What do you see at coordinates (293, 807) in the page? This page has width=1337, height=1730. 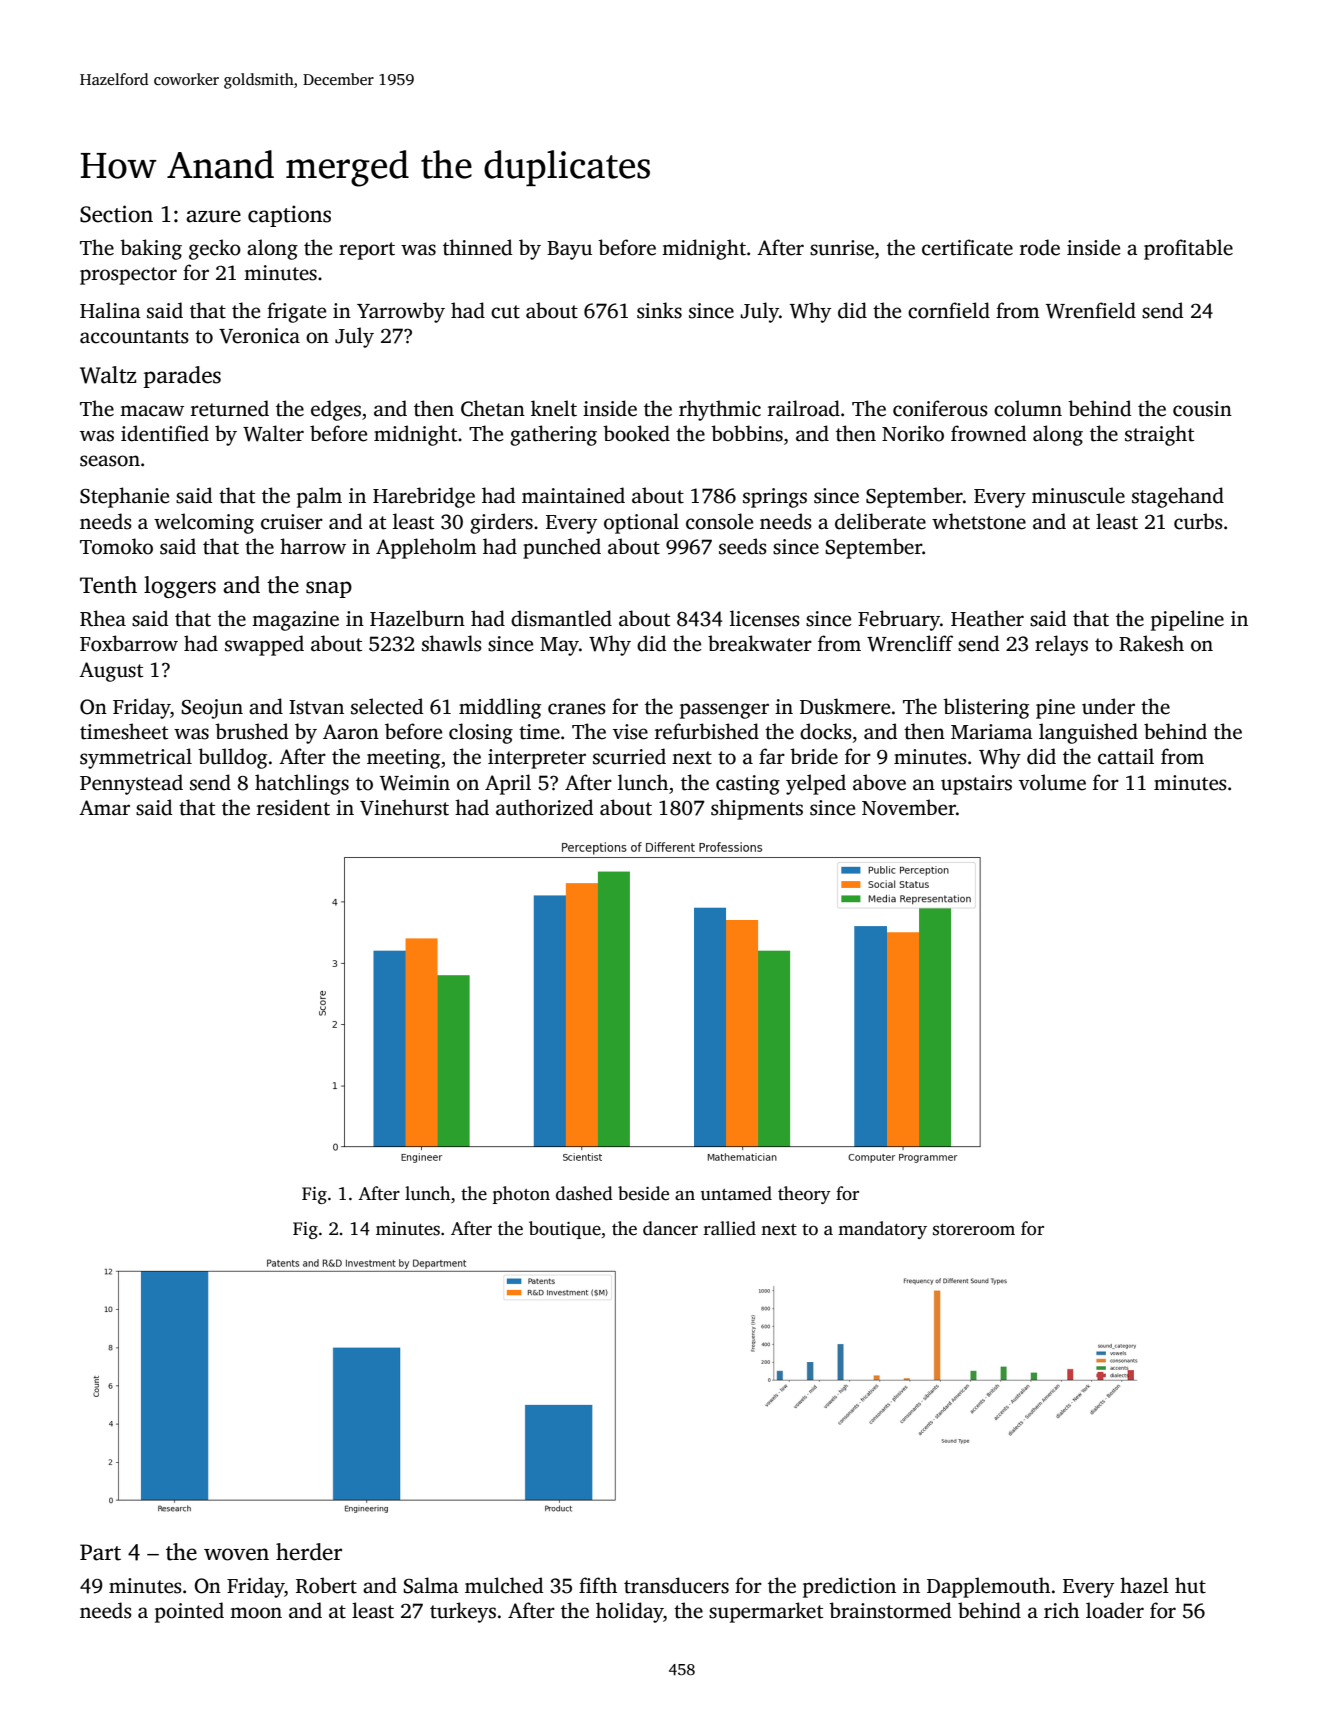 I see `resident` at bounding box center [293, 807].
